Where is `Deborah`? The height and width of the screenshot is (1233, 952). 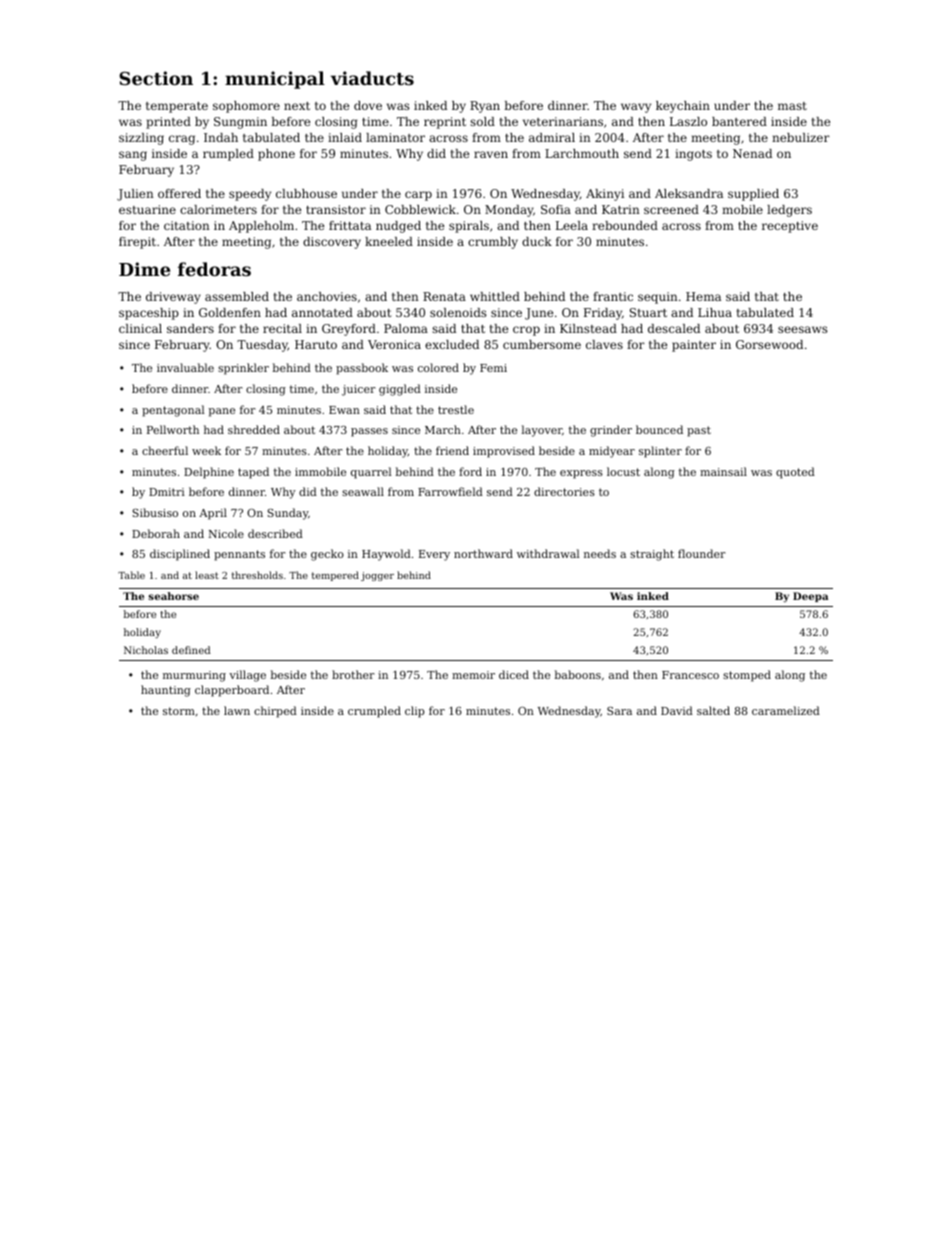 Deborah is located at coordinates (156, 533).
